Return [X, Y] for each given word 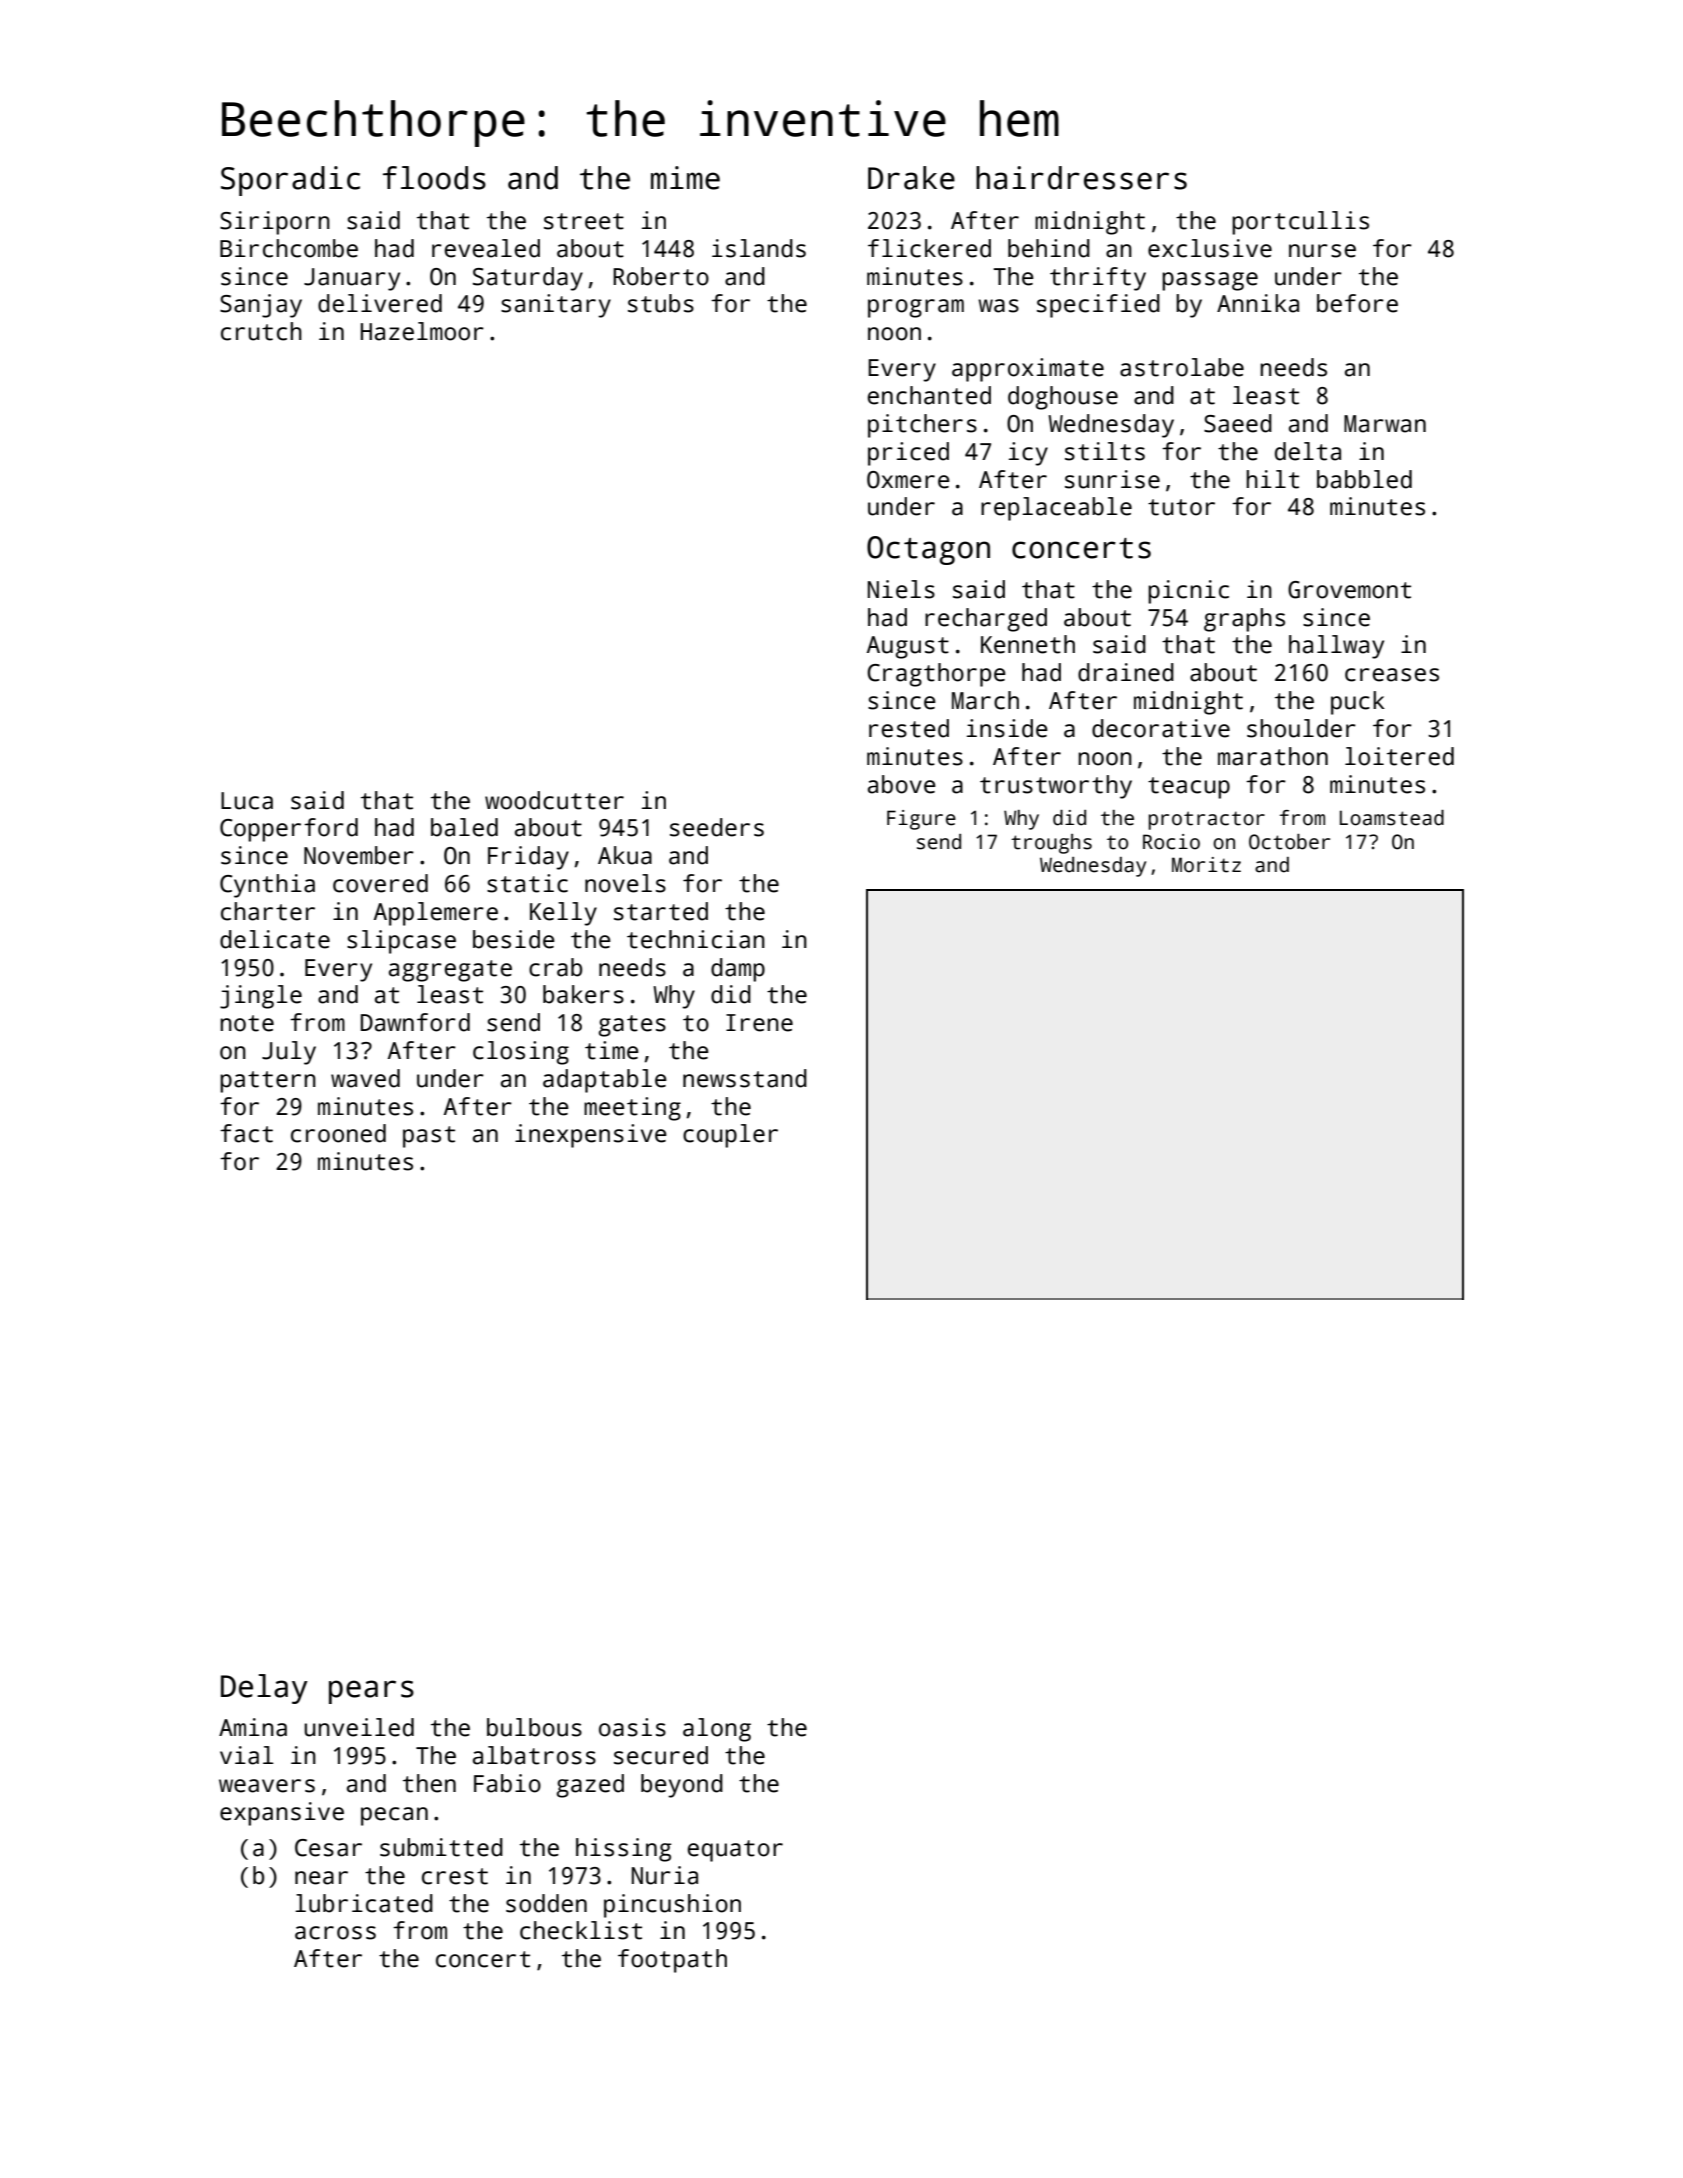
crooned [338, 1133]
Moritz [1206, 865]
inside [1007, 728]
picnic [1188, 592]
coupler [730, 1136]
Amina [253, 1727]
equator [735, 1851]
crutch [261, 331]
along [717, 1730]
